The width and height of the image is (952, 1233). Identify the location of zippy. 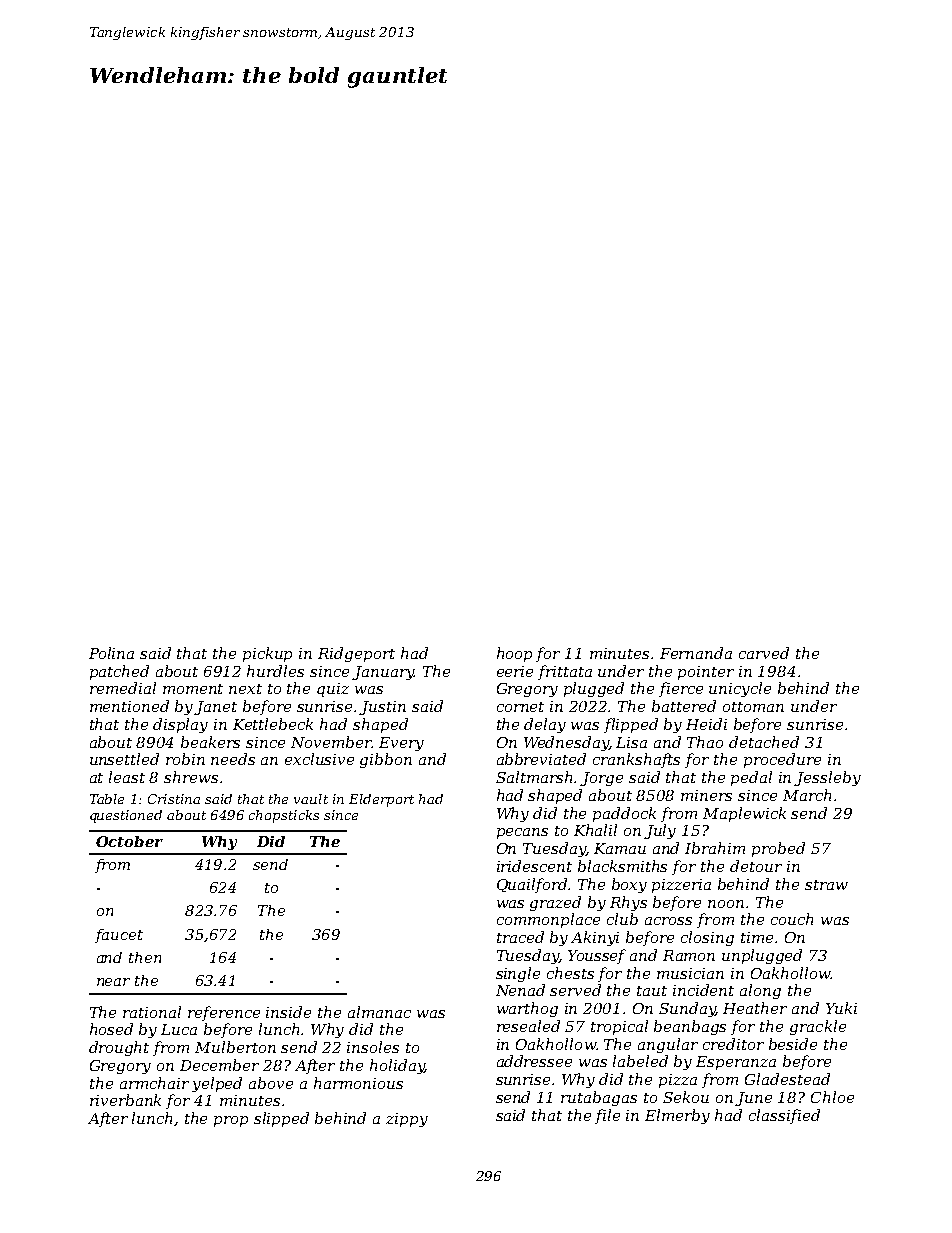
(407, 1120).
